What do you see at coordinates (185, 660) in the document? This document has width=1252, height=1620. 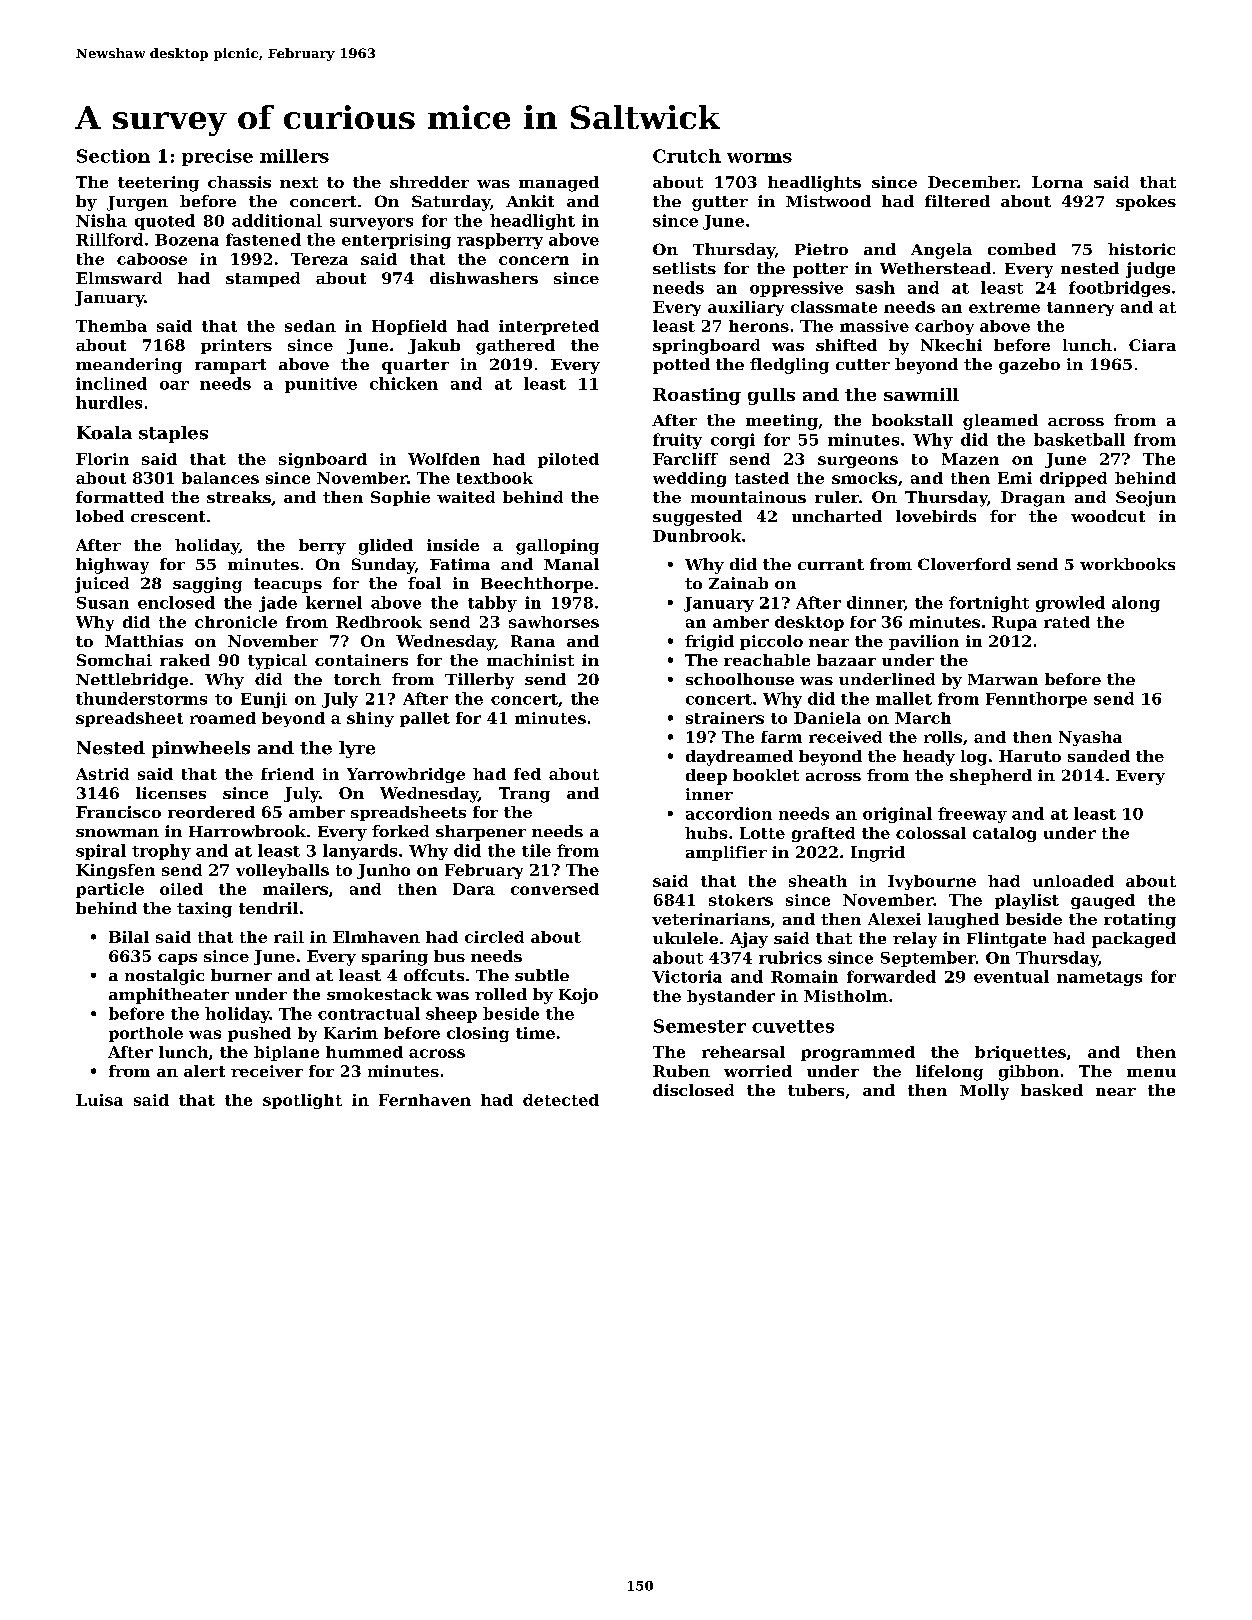 I see `raked` at bounding box center [185, 660].
